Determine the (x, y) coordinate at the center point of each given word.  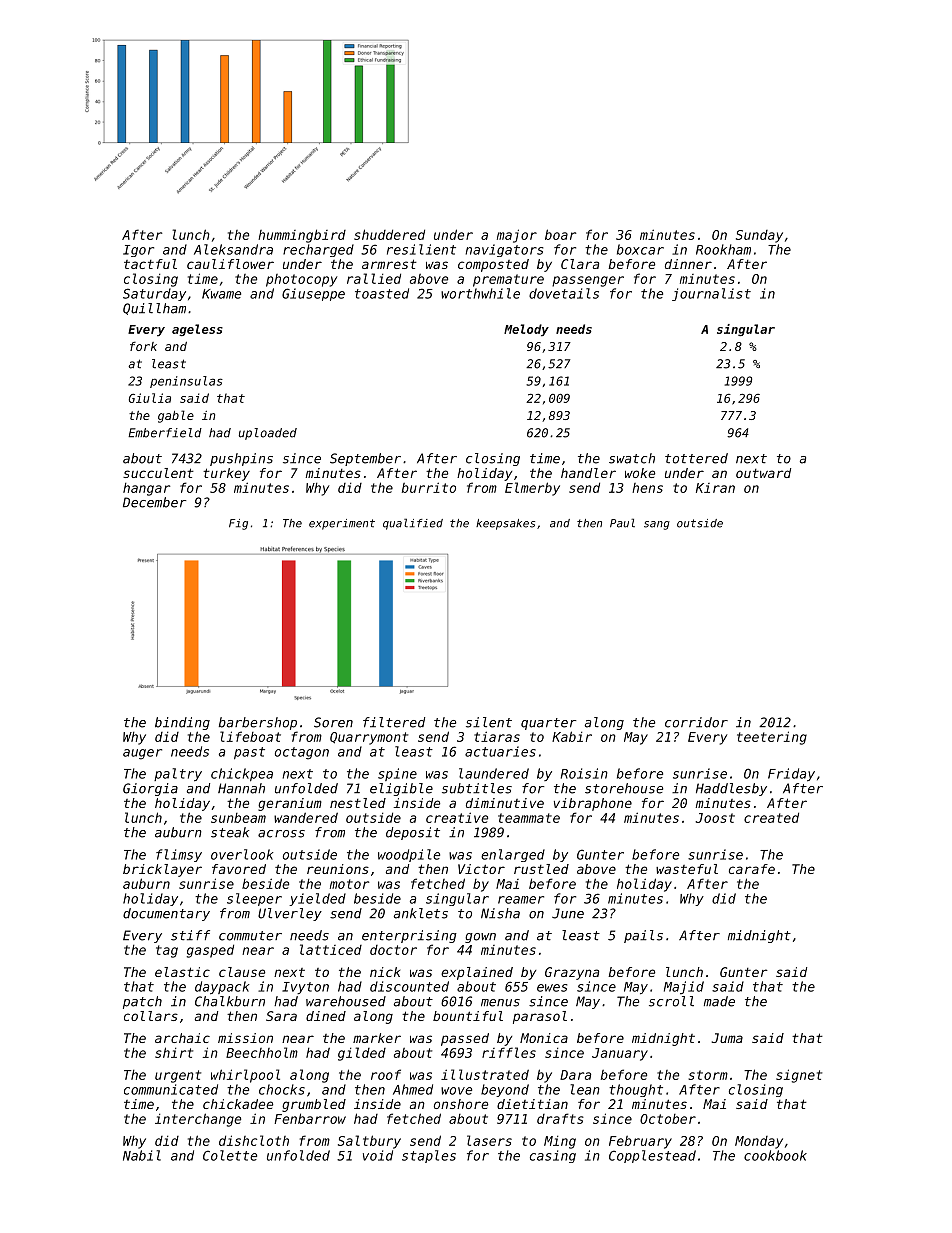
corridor (696, 722)
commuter (250, 936)
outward (763, 473)
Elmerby (532, 489)
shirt (174, 1052)
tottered (696, 458)
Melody (526, 330)
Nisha (500, 913)
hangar (146, 489)
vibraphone (593, 804)
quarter (549, 724)
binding (182, 723)
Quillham (154, 309)
